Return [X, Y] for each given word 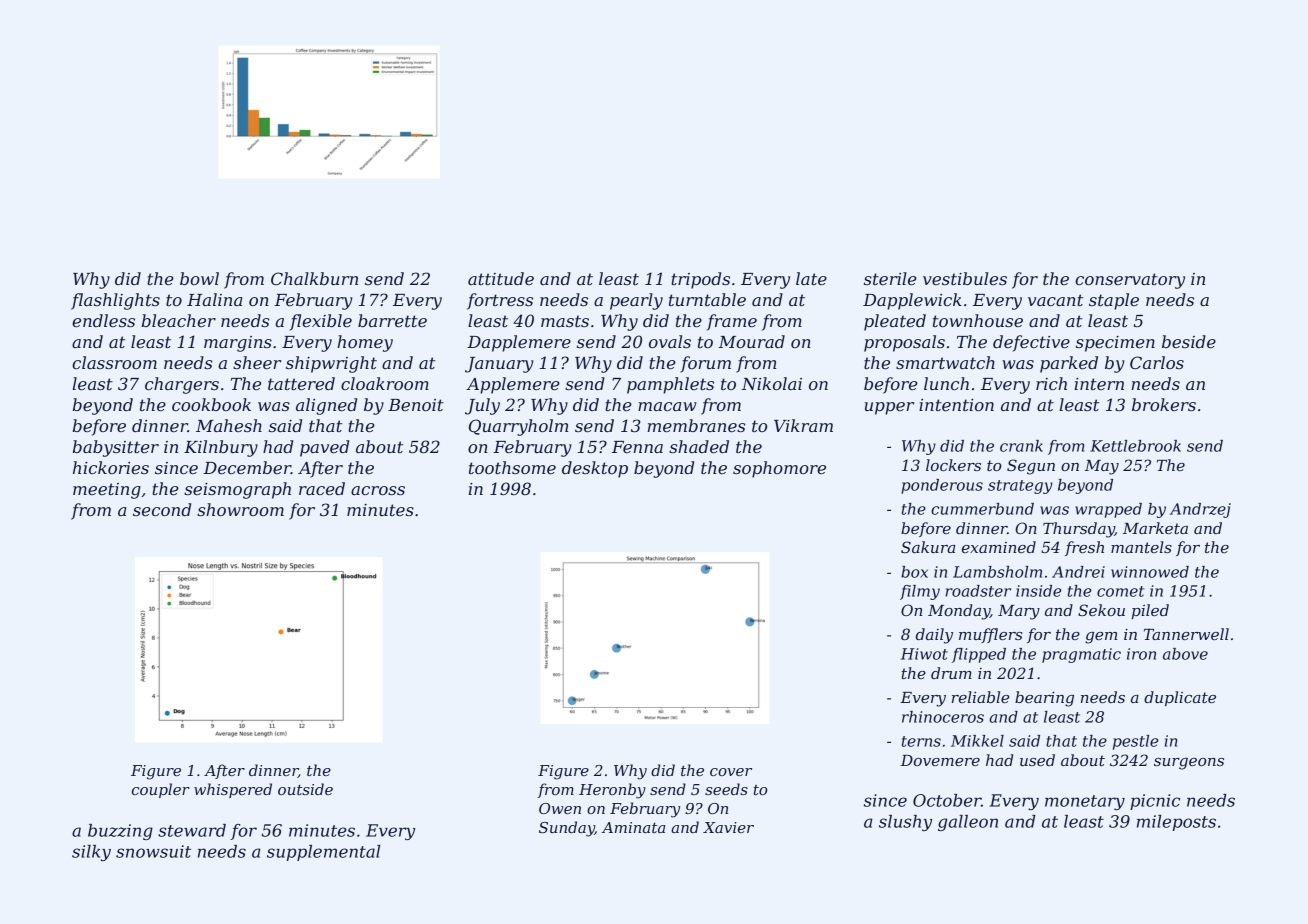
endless [103, 320]
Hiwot [924, 654]
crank [1021, 446]
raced [322, 488]
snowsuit [153, 851]
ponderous [942, 486]
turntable [707, 299]
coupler [161, 790]
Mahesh [229, 425]
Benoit [416, 405]
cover [731, 772]
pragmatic [1081, 655]
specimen [1115, 344]
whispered [233, 790]
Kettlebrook [1135, 446]
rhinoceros [943, 717]
